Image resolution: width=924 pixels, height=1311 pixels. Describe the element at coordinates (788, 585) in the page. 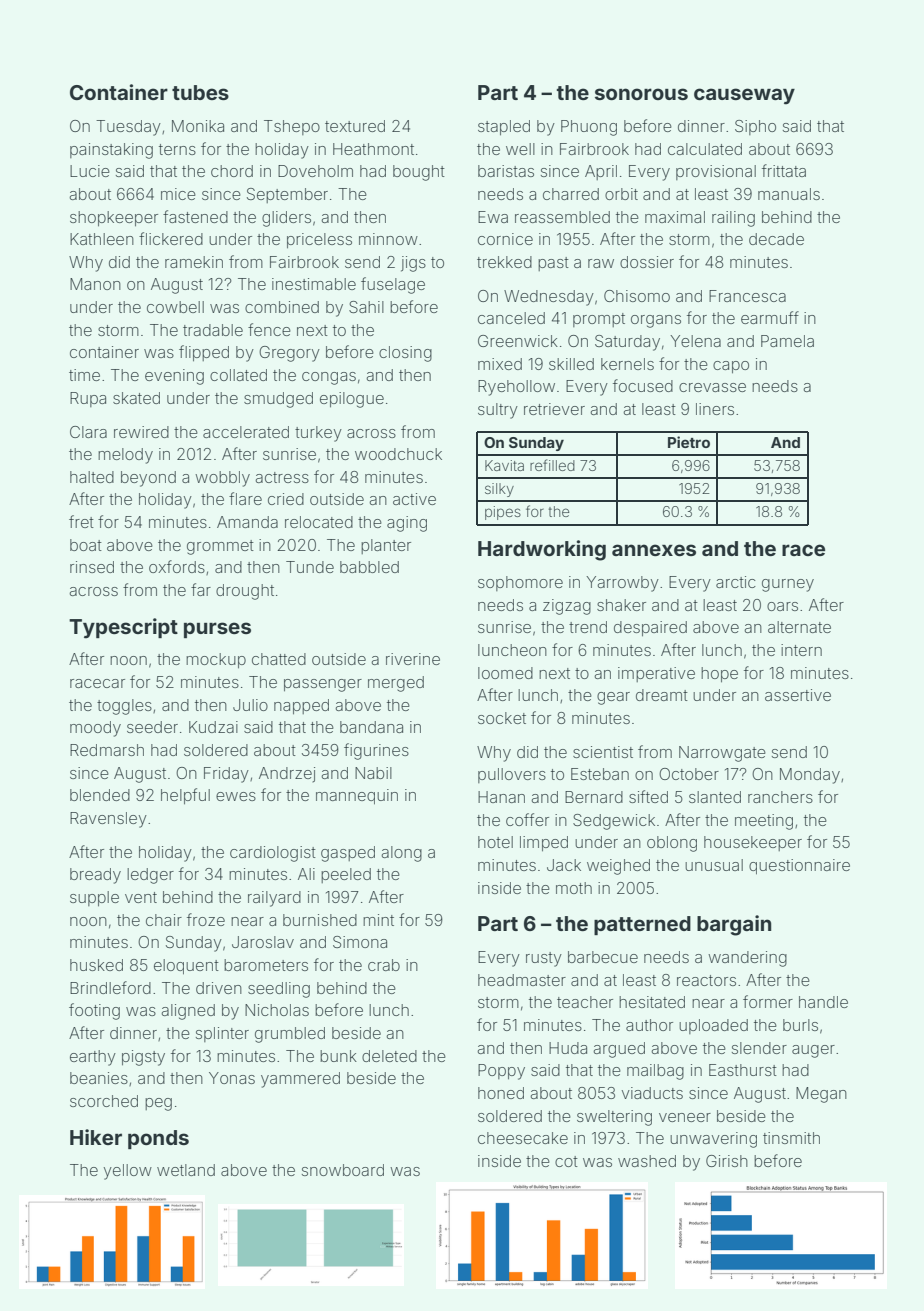

I see `gurney` at that location.
